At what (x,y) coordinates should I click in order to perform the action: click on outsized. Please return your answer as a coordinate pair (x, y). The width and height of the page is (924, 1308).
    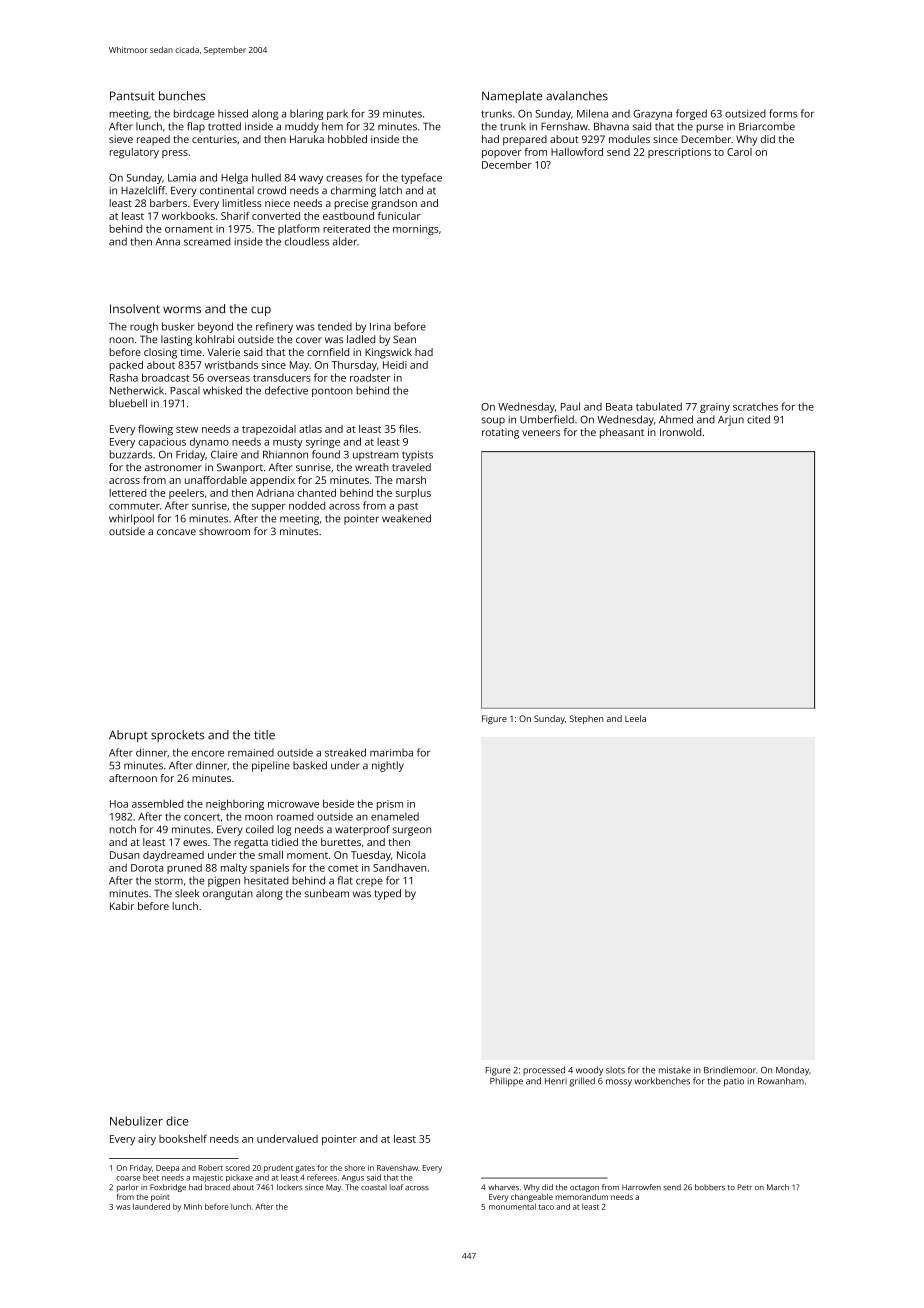
    Looking at the image, I should click on (745, 113).
